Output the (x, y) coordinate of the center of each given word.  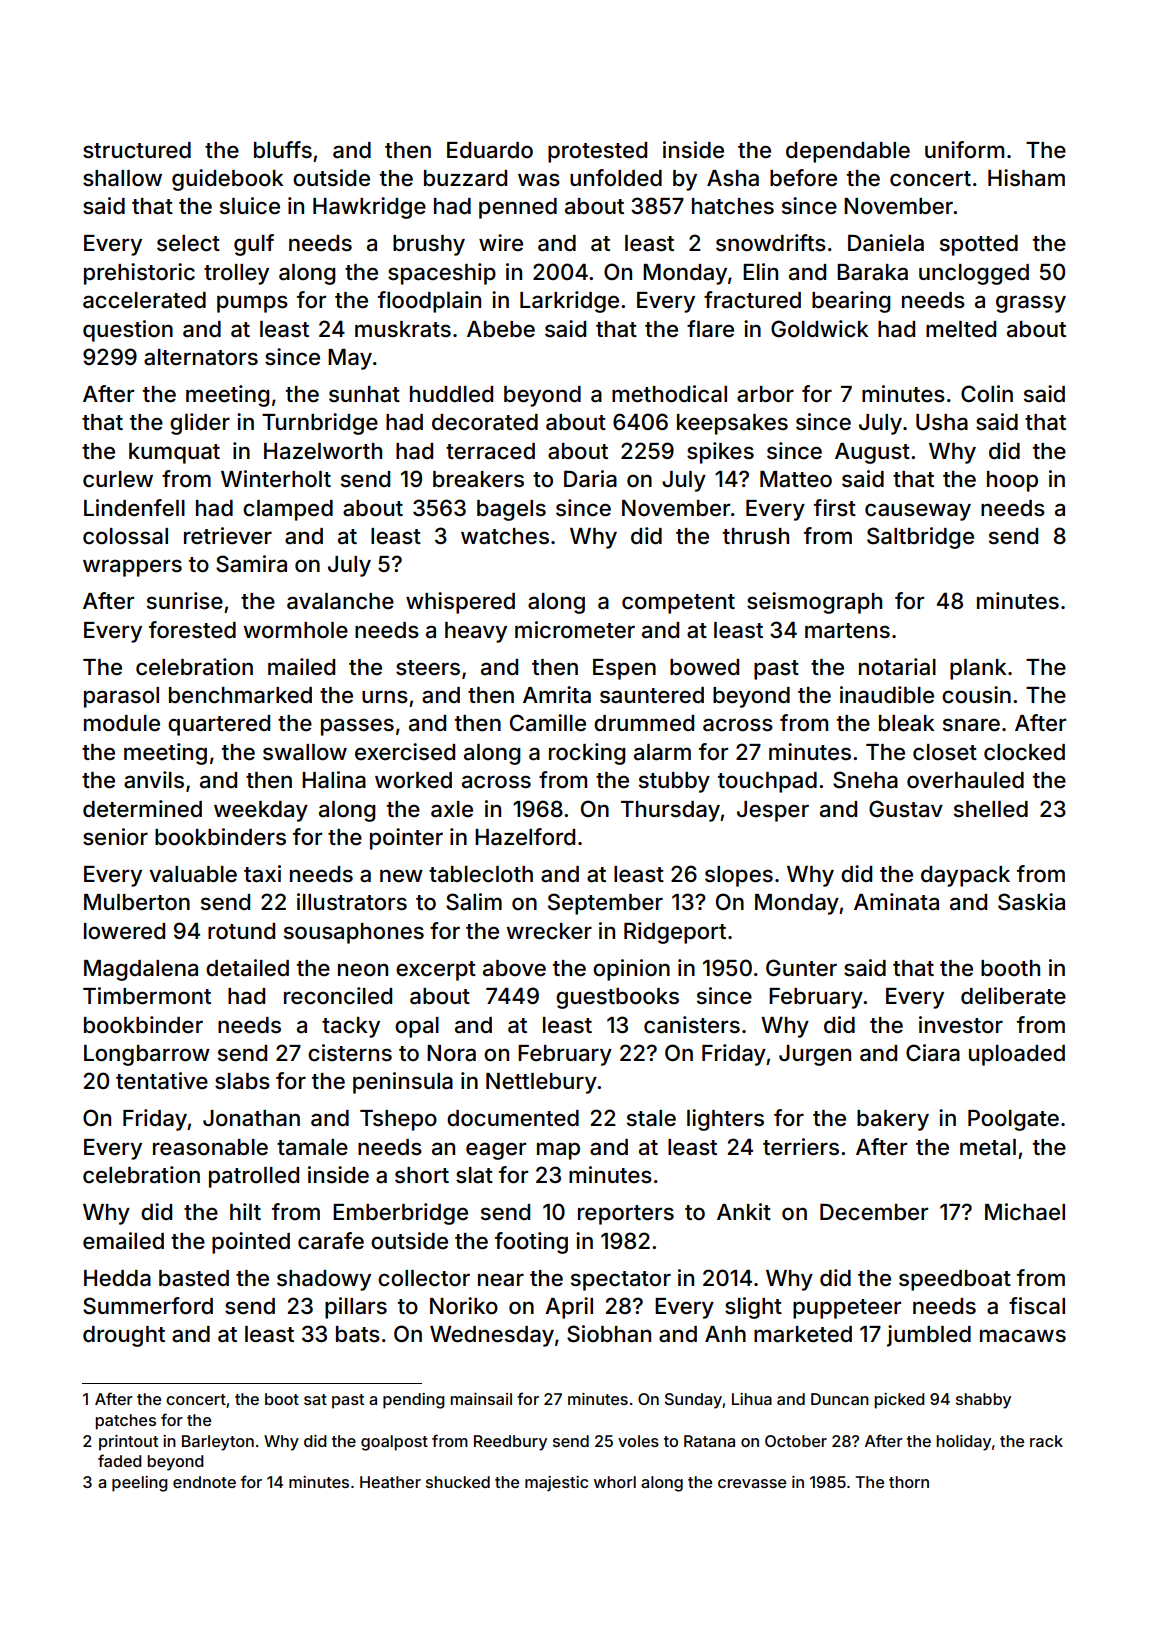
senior (115, 837)
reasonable (210, 1147)
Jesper (773, 811)
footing (531, 1243)
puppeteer (847, 1309)
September (605, 904)
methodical (669, 394)
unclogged (974, 274)
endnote (204, 1482)
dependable (848, 152)
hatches (733, 206)
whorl (615, 1482)
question (128, 331)
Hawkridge (369, 208)
